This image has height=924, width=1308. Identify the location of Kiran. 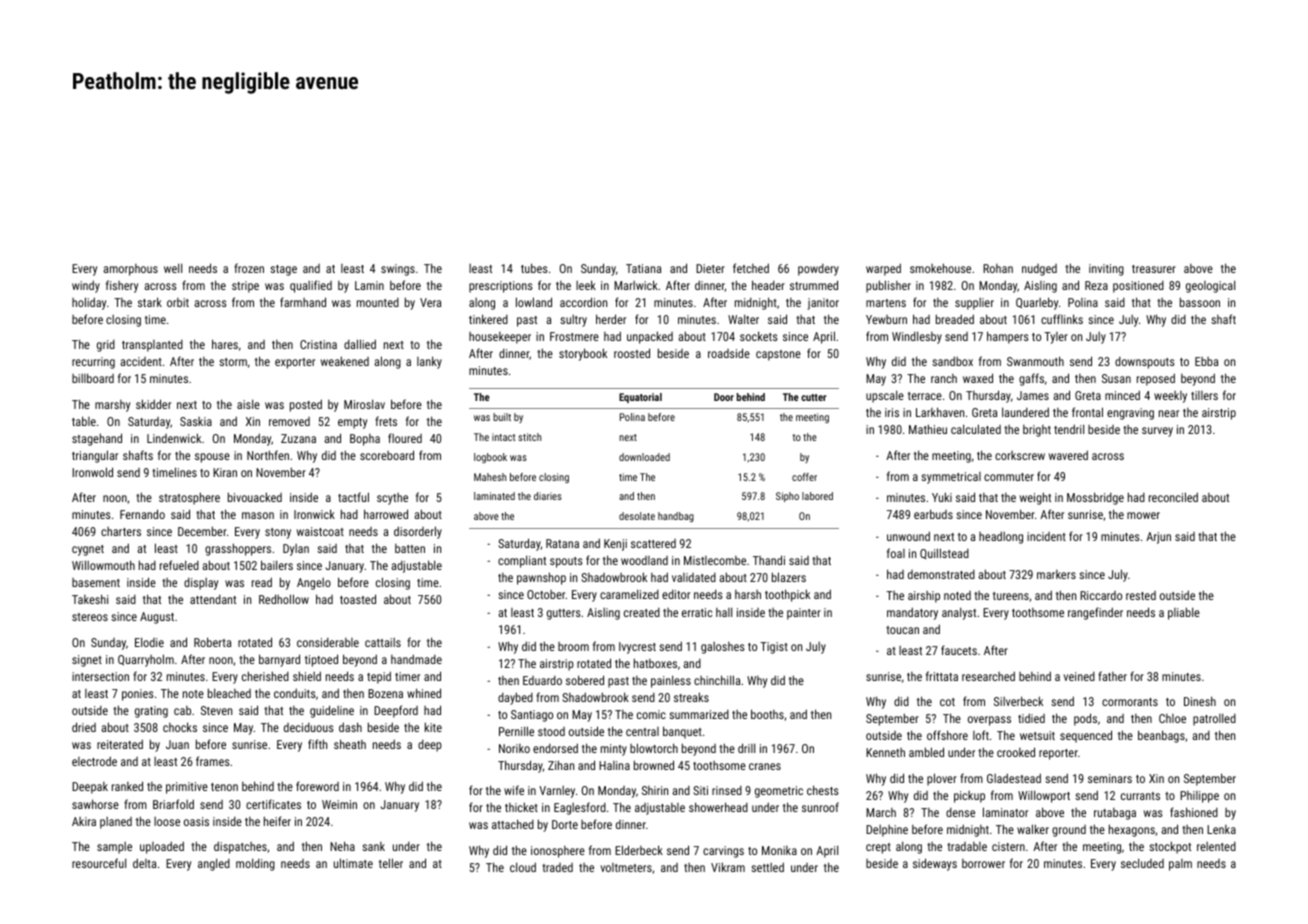
(225, 472).
